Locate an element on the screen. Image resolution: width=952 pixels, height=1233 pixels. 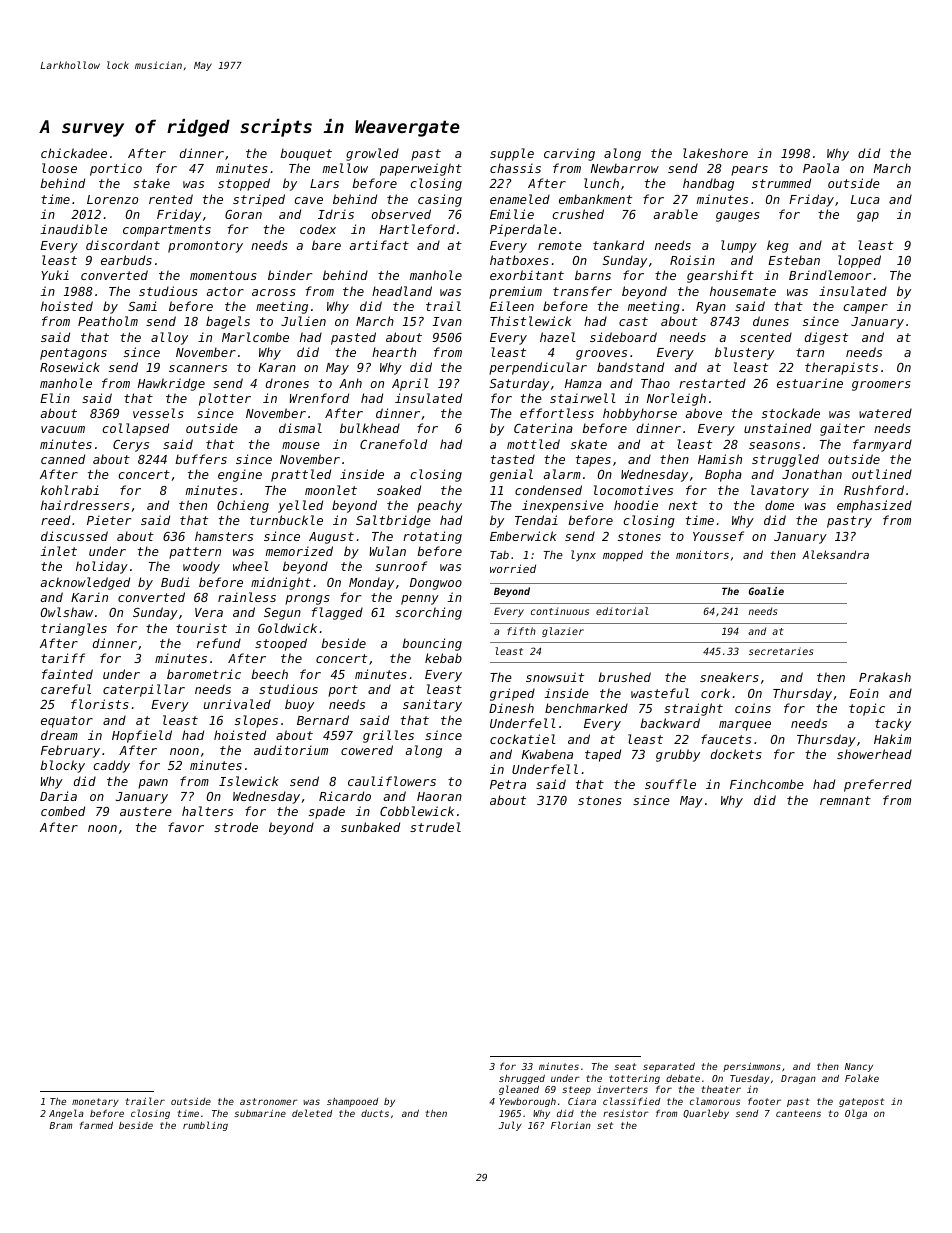
souffle is located at coordinates (670, 784).
